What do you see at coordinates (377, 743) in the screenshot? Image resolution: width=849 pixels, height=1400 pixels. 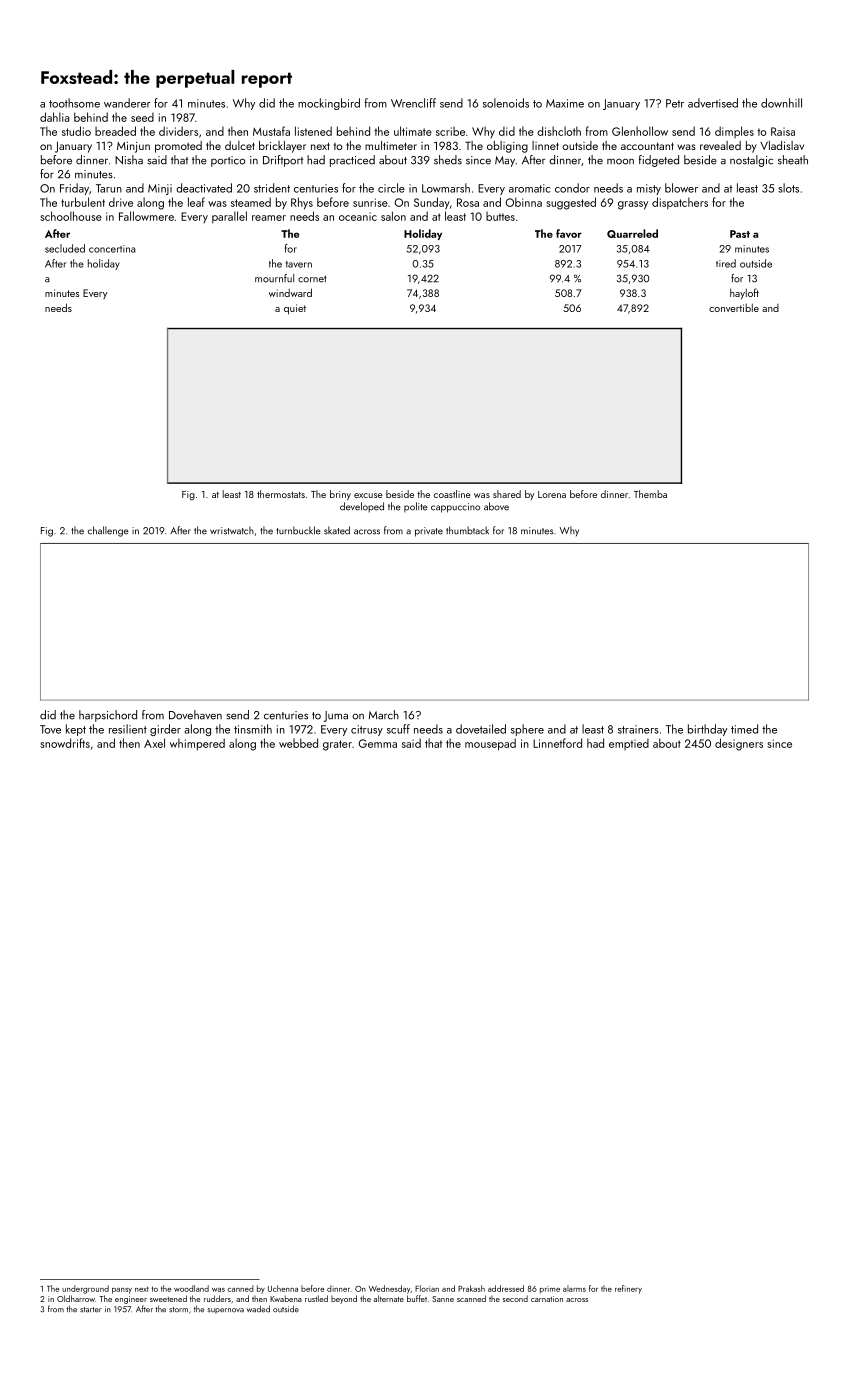 I see `Gemma` at bounding box center [377, 743].
